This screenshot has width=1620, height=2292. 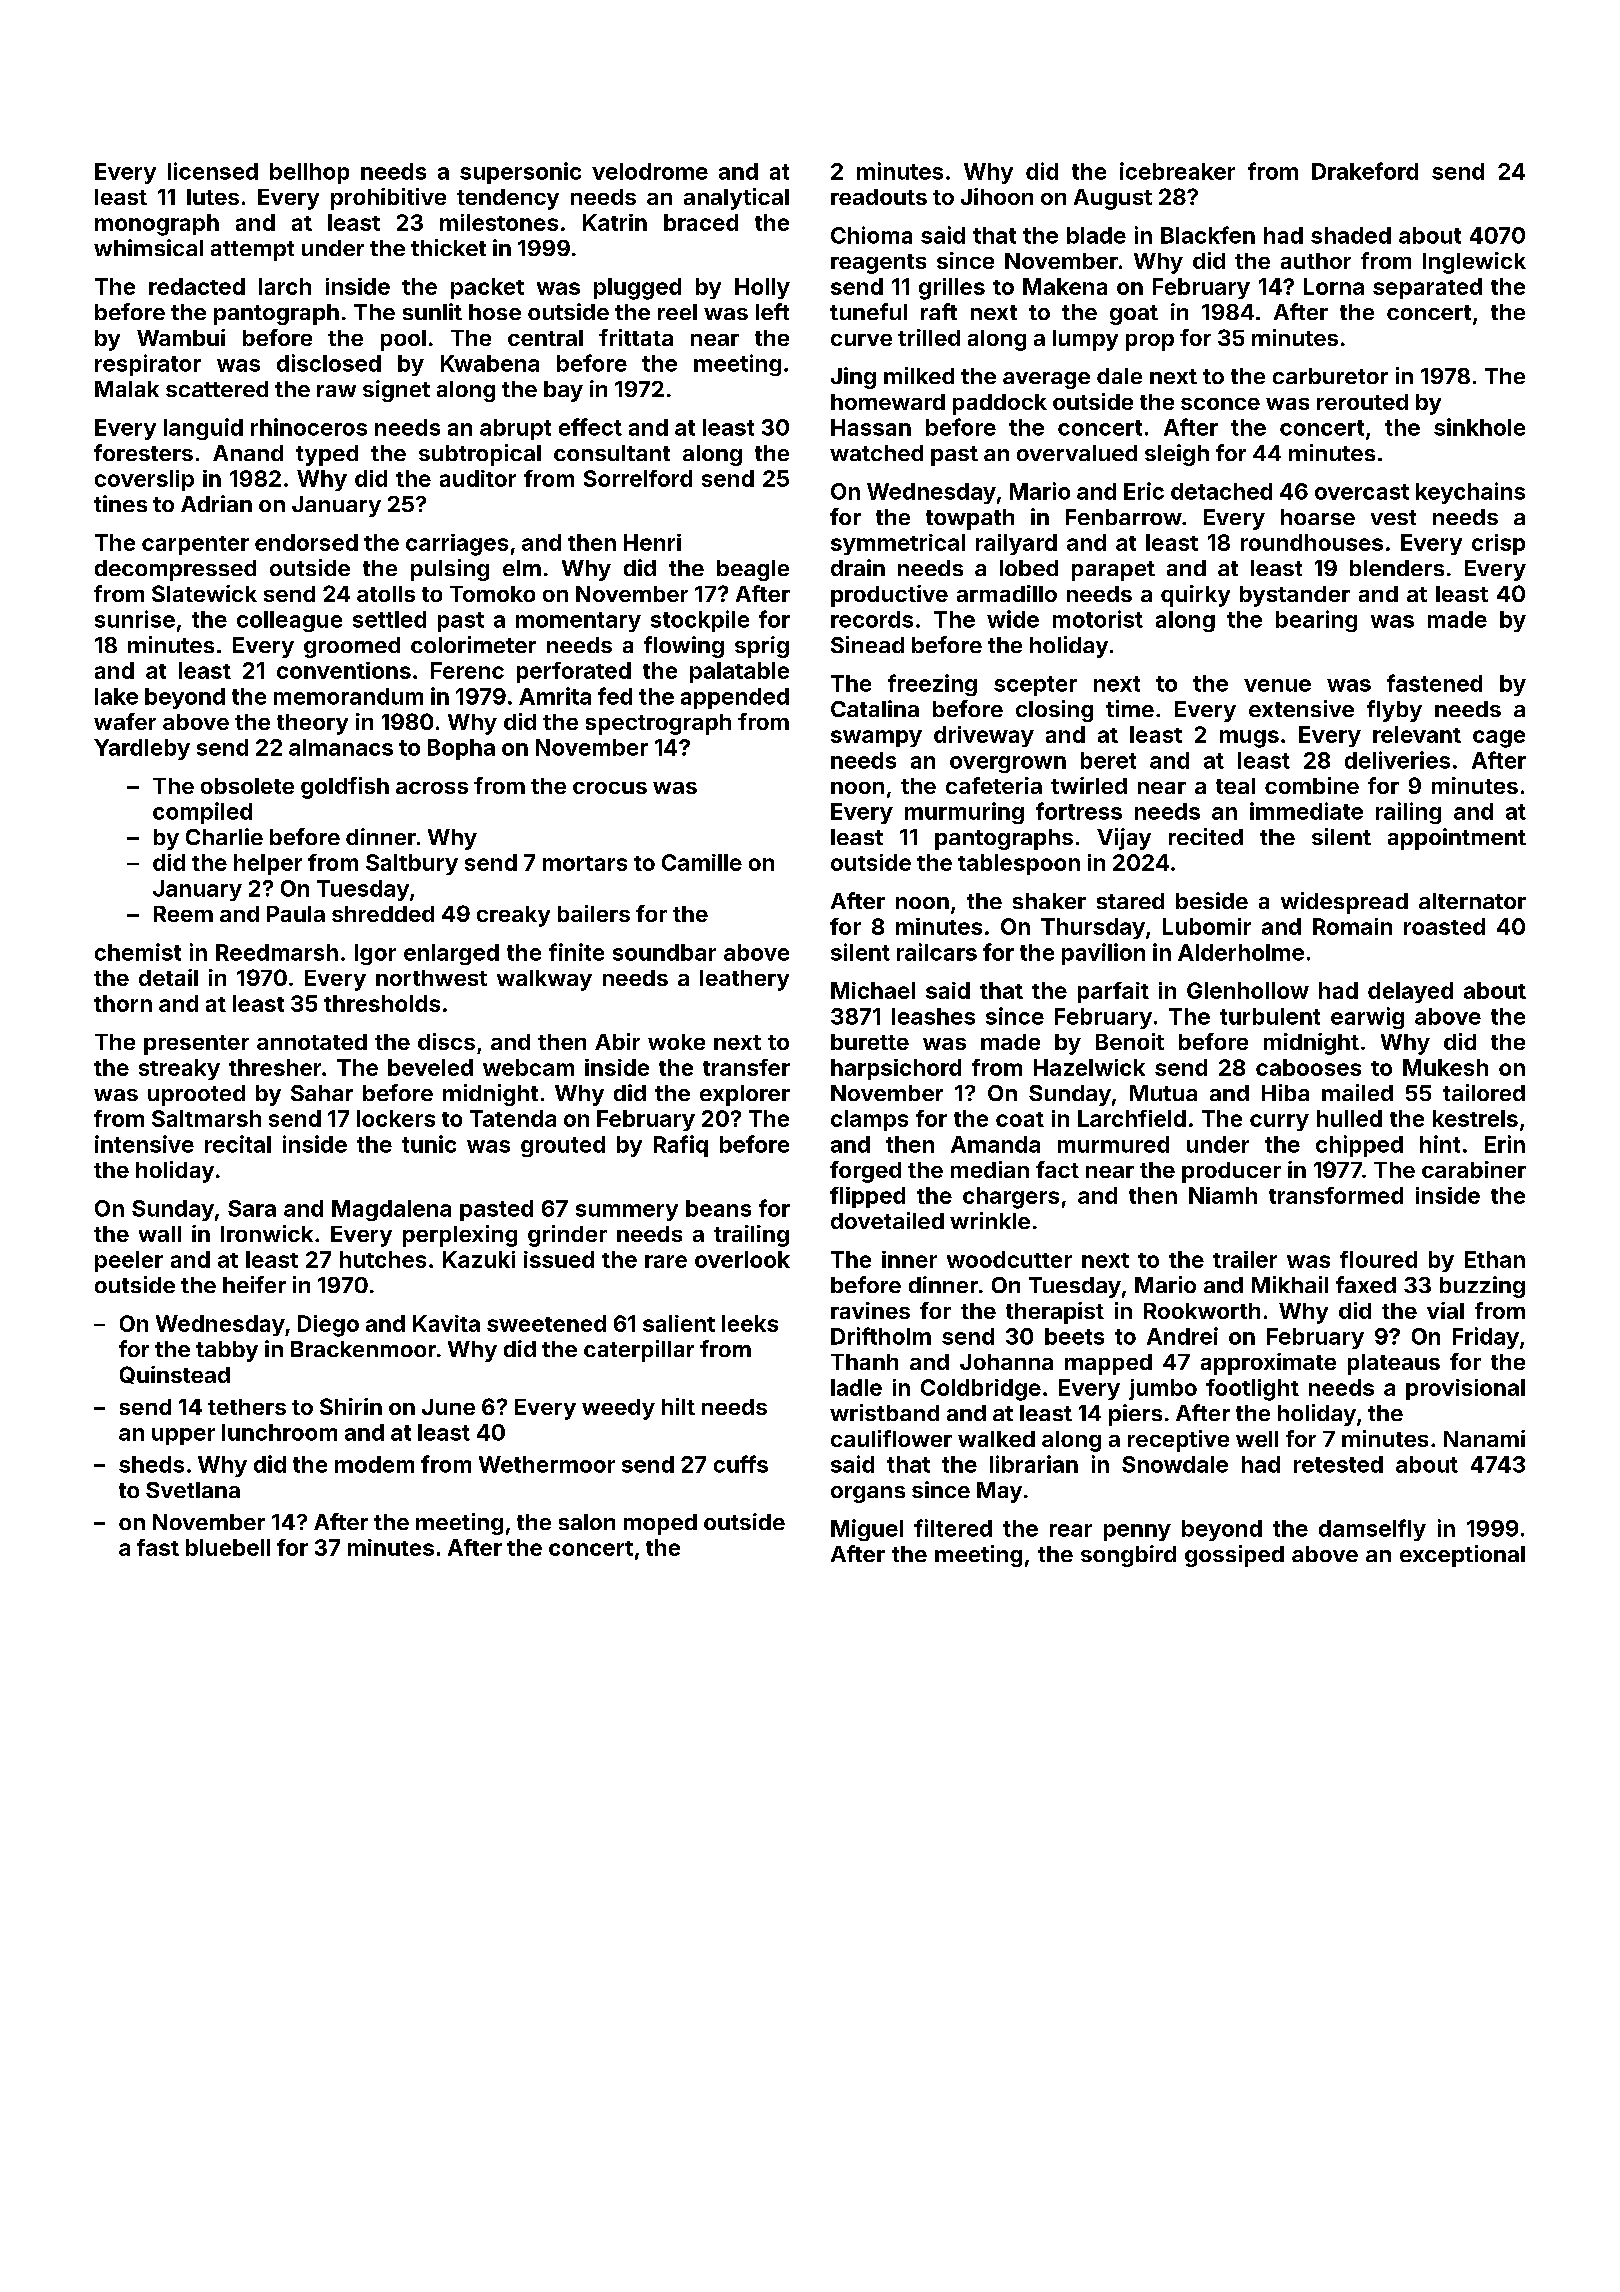 I want to click on pulsing, so click(x=450, y=570).
